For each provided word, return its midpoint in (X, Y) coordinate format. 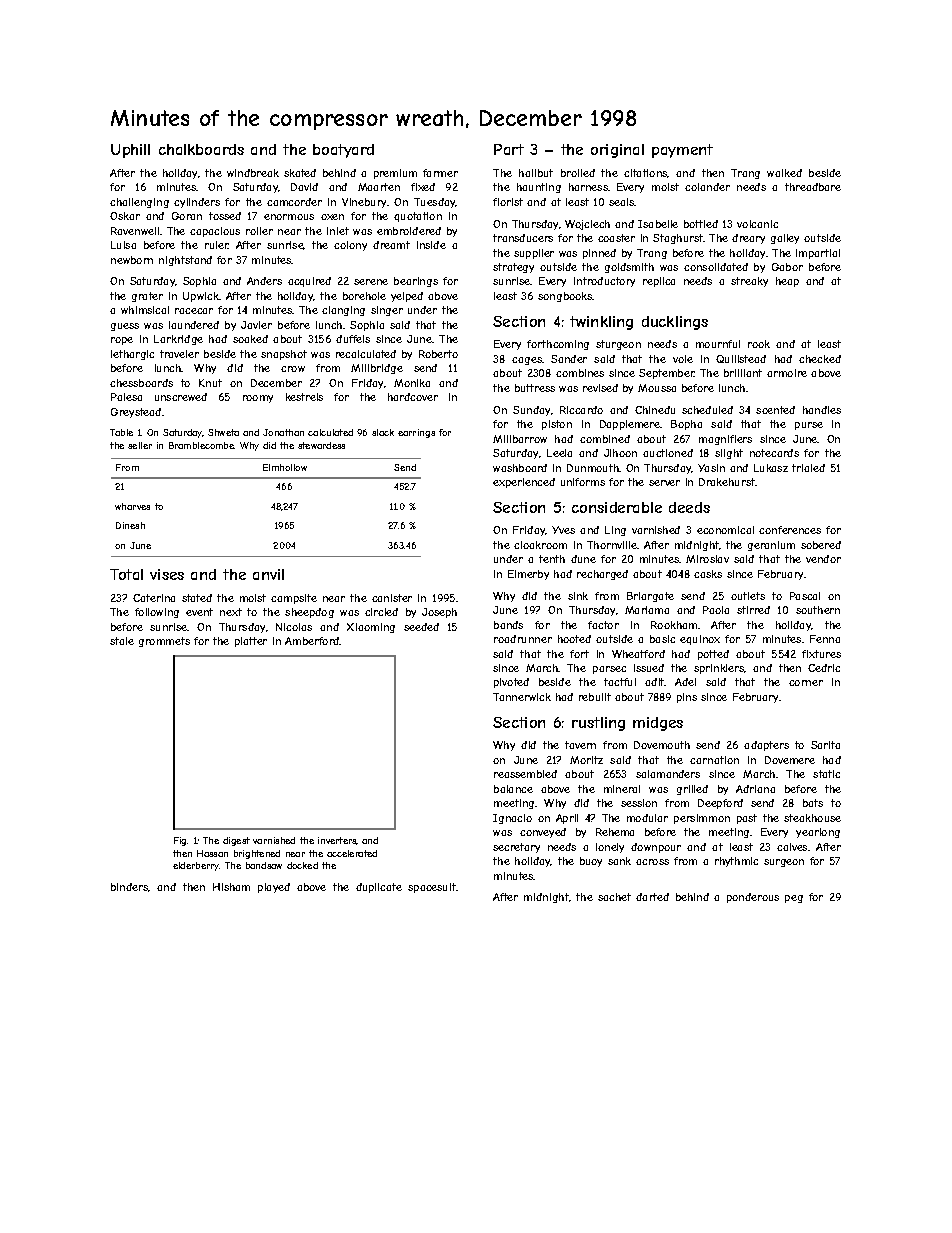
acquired (309, 282)
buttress (535, 388)
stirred (753, 610)
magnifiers (725, 440)
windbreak (253, 173)
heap (787, 282)
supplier (534, 254)
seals (622, 202)
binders (130, 887)
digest (236, 841)
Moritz (586, 760)
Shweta (223, 432)
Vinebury (365, 203)
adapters (766, 746)
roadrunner (523, 639)
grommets (164, 642)
